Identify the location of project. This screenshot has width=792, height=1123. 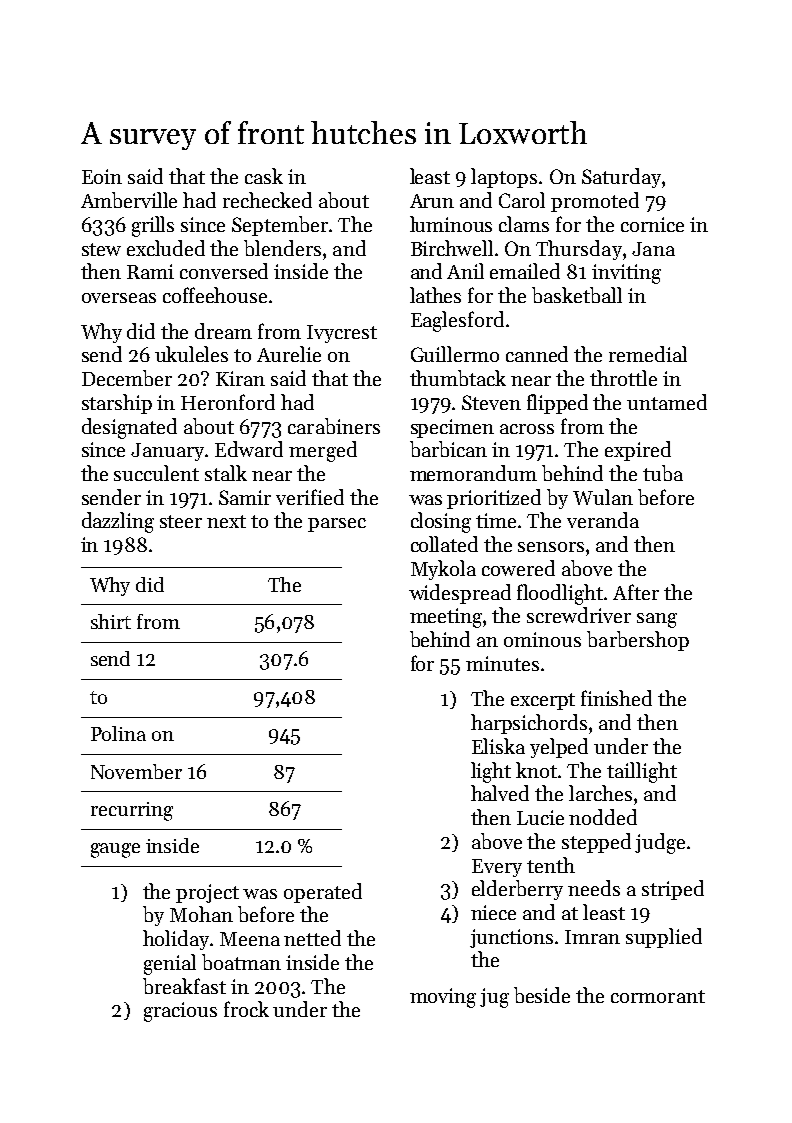
(207, 893).
